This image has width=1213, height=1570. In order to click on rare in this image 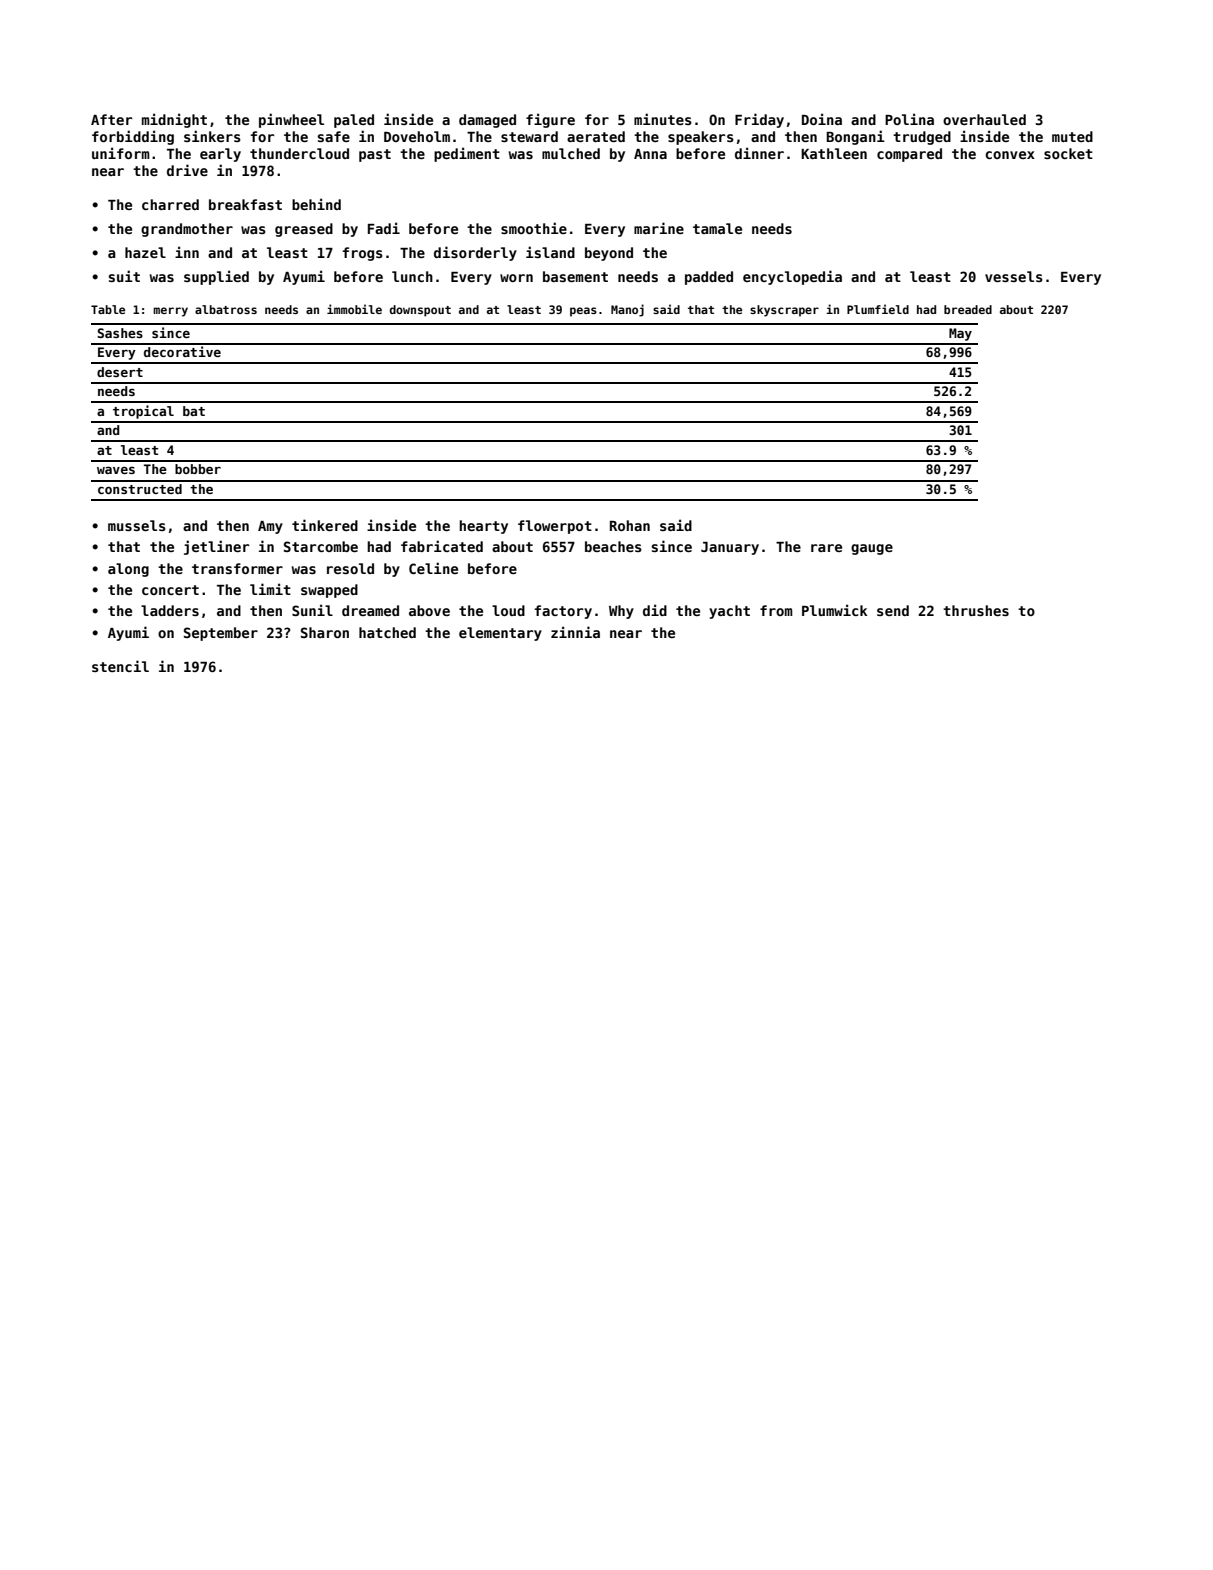, I will do `click(826, 548)`.
